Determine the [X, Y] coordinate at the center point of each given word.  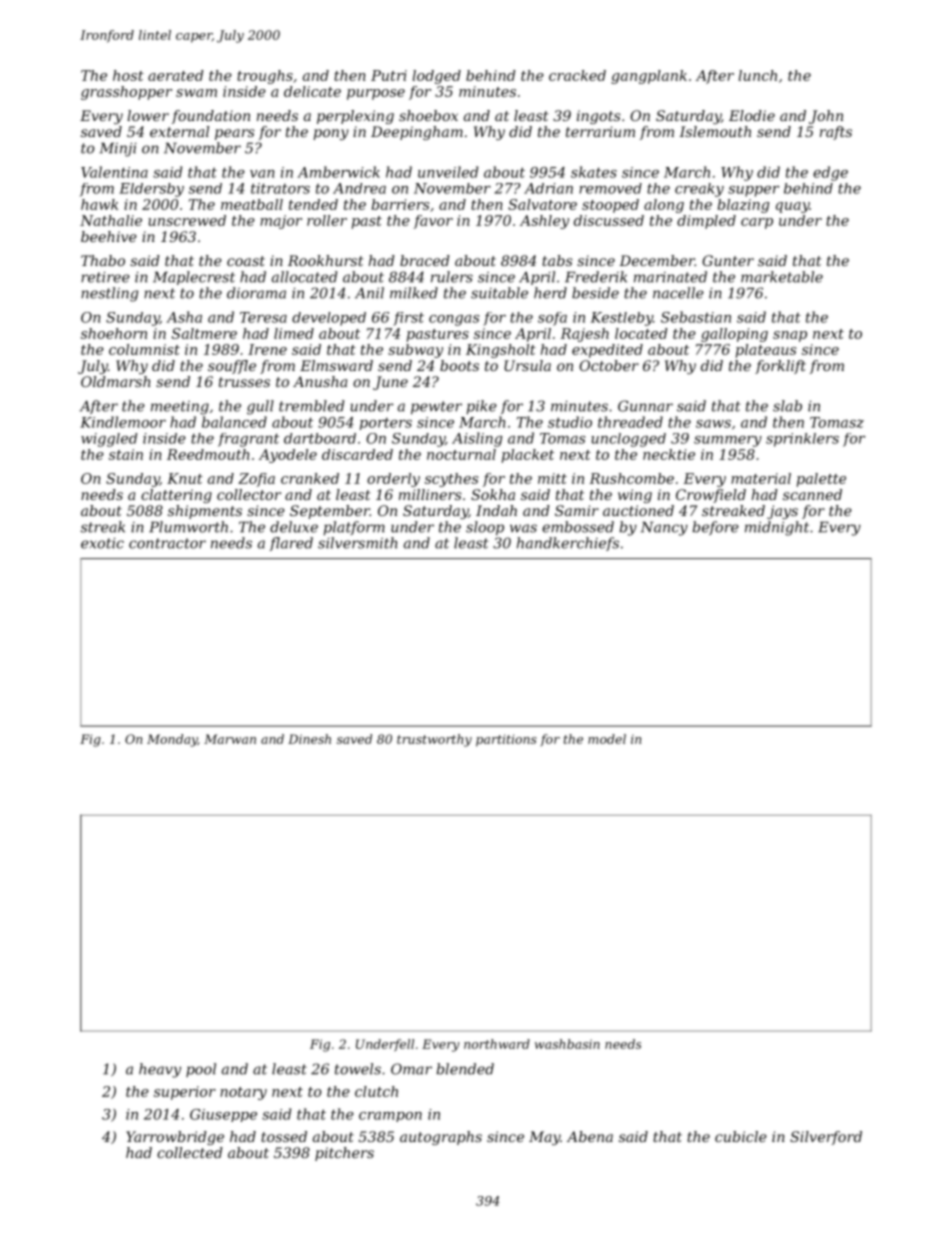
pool [201, 1070]
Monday [172, 740]
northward [497, 1044]
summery [728, 441]
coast [246, 261]
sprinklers [802, 440]
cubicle [741, 1136]
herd [550, 293]
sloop [485, 528]
